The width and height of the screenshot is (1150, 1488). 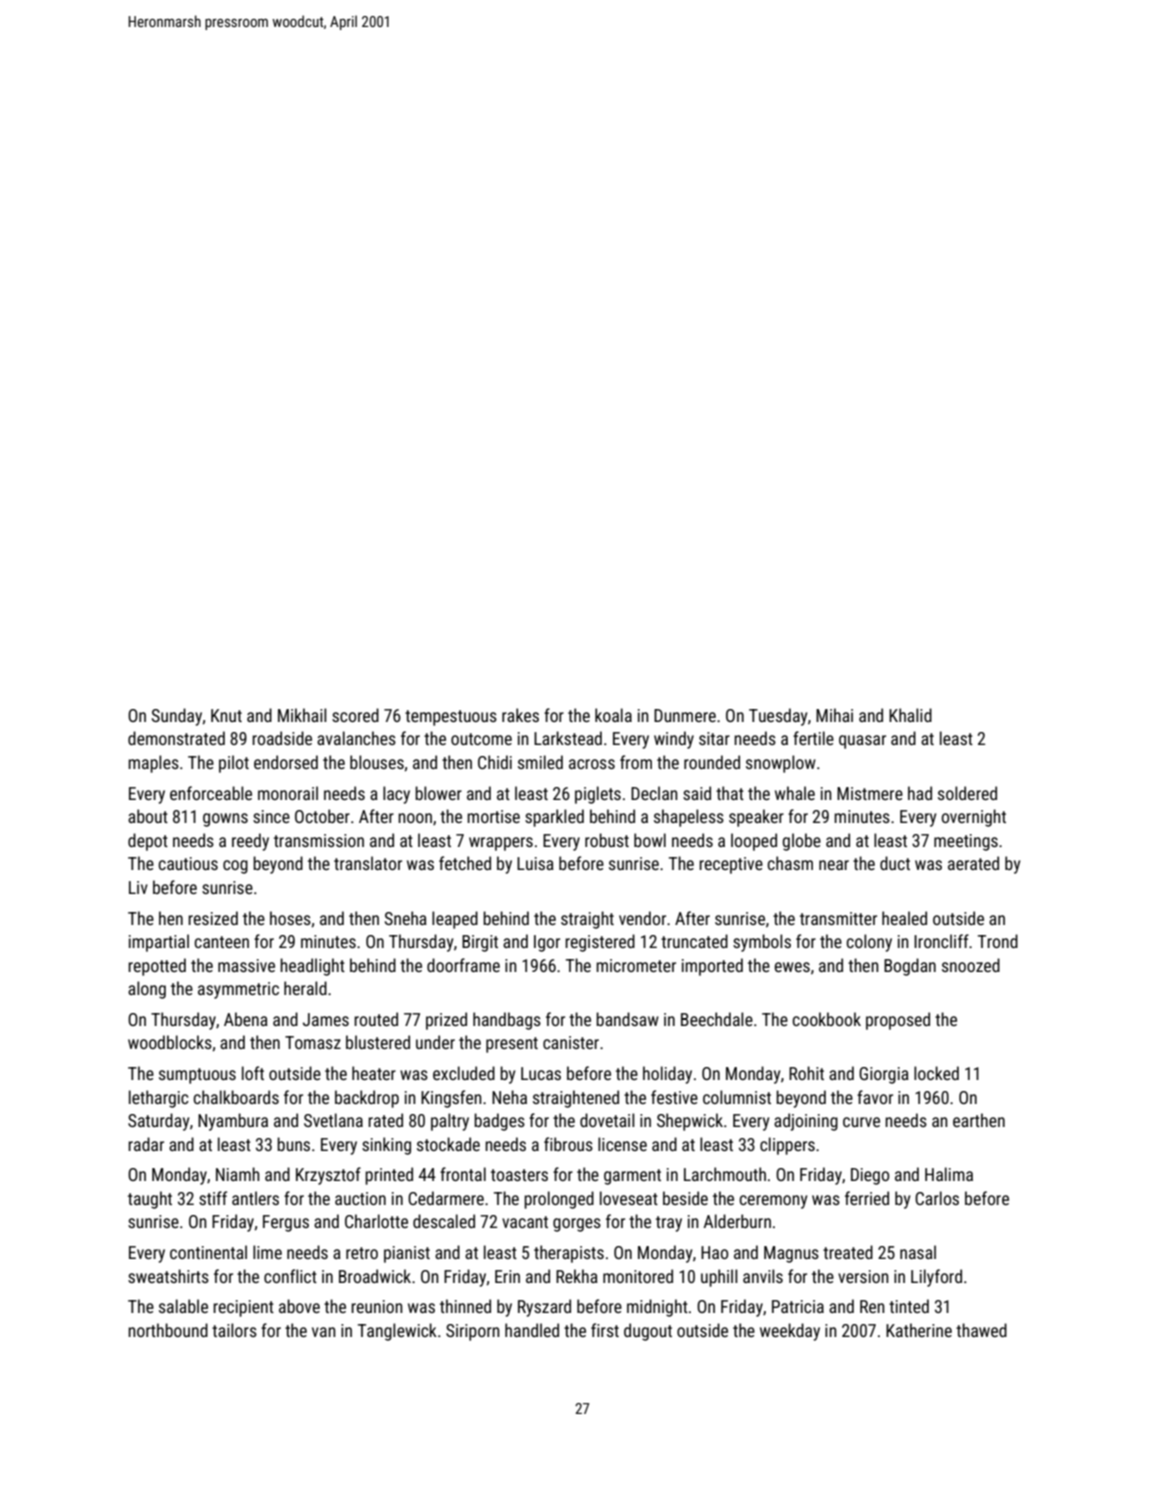 I want to click on soldered, so click(x=967, y=793).
